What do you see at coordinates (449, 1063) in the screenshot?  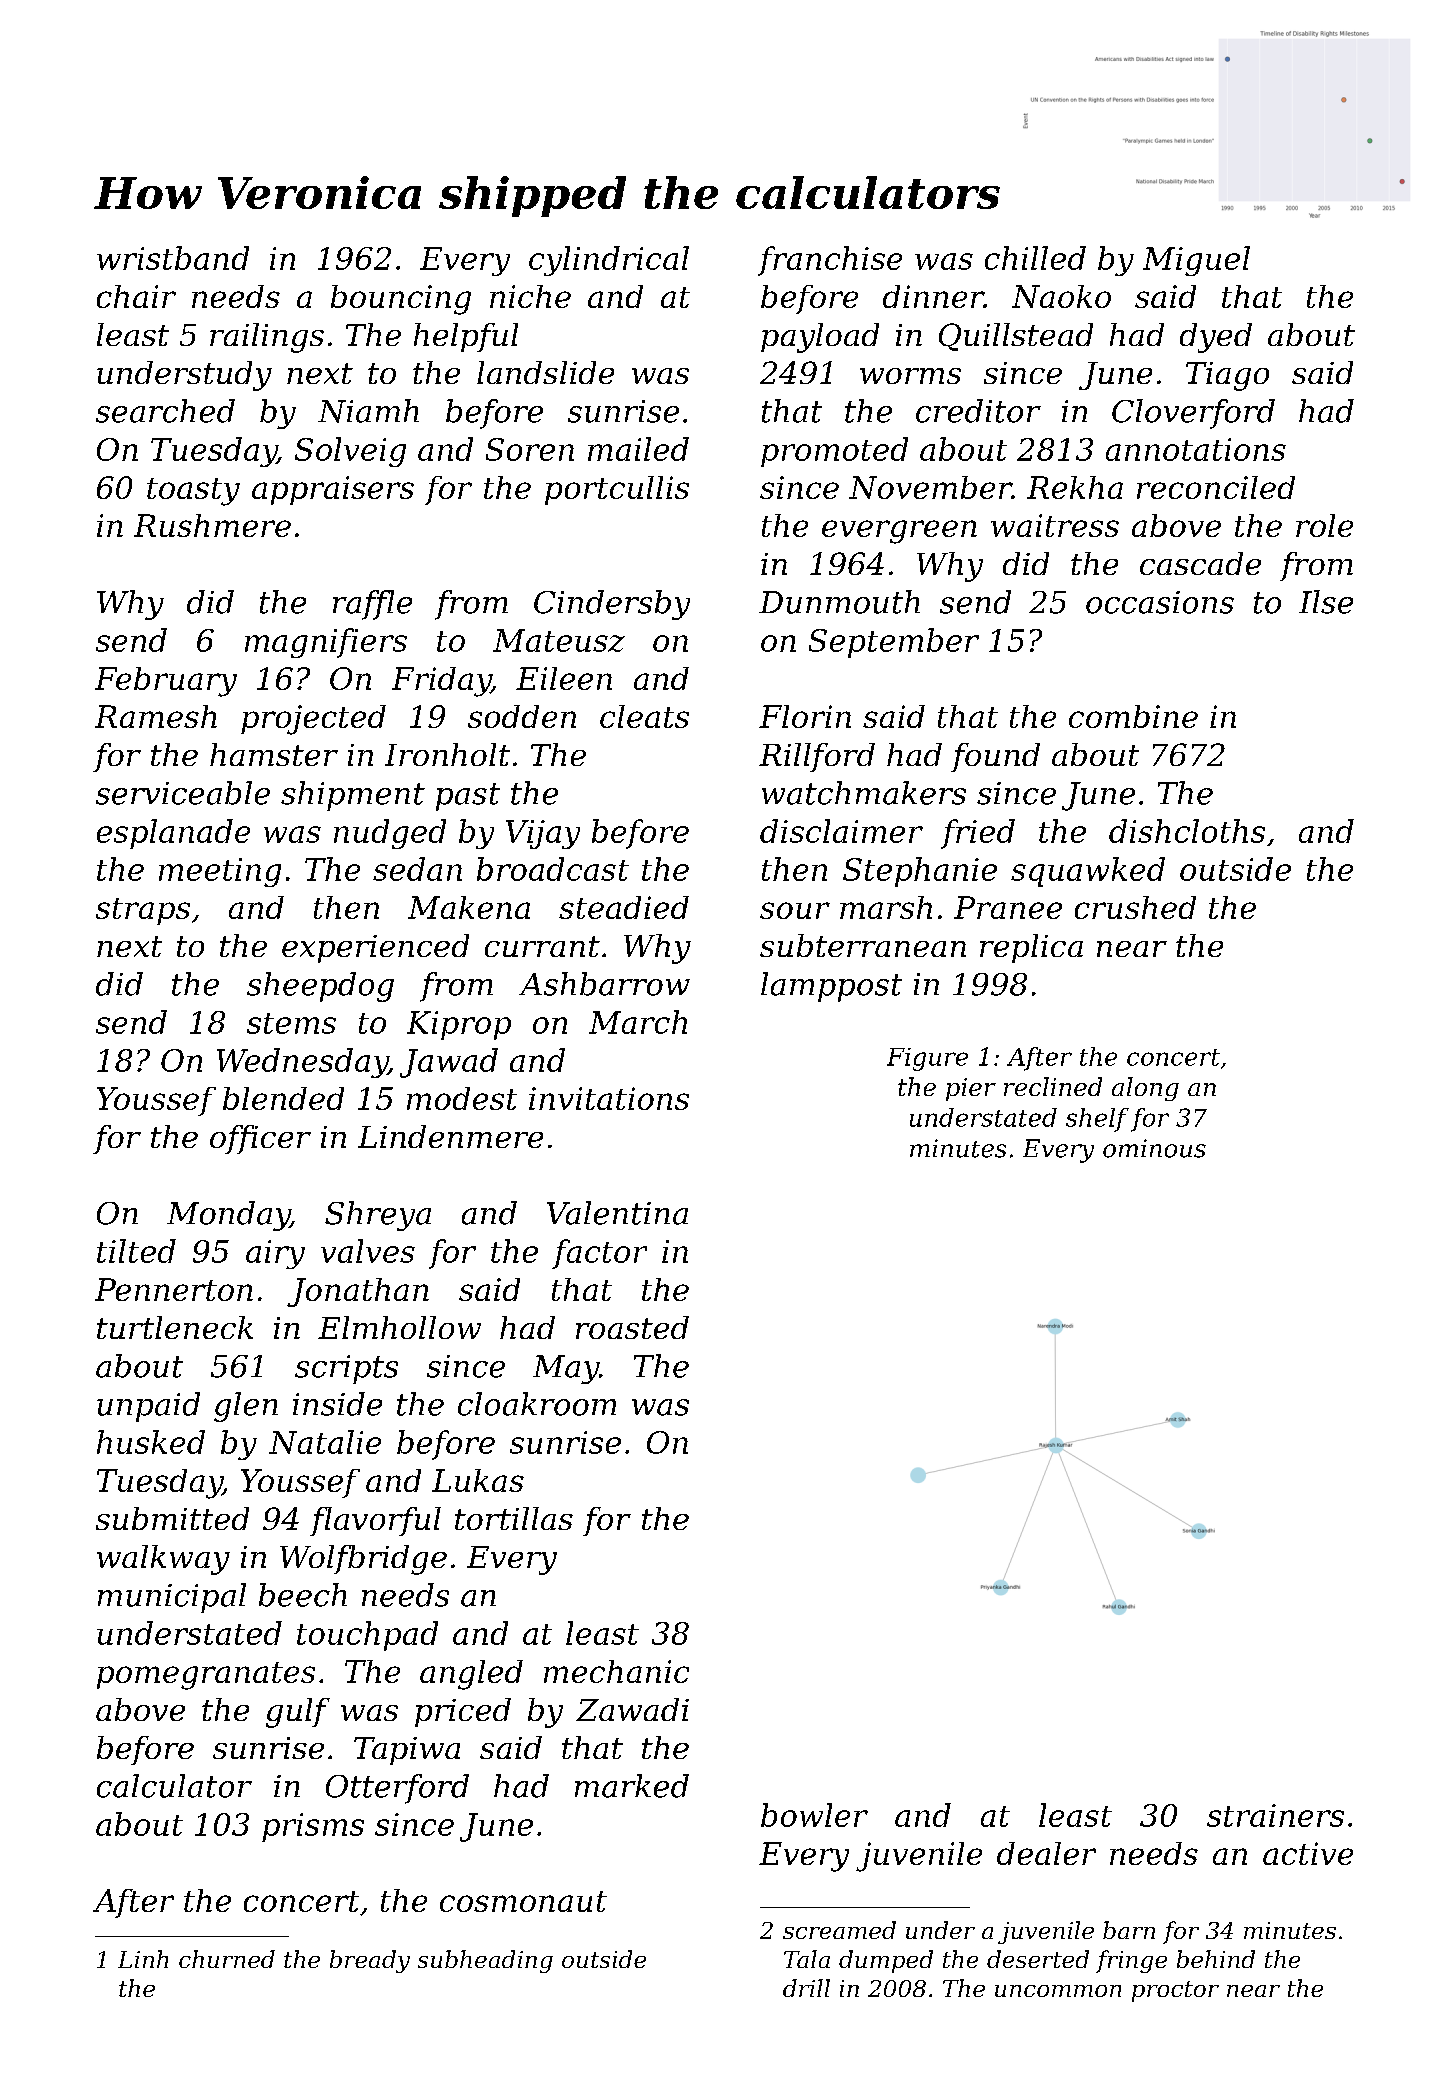 I see `Jawad` at bounding box center [449, 1063].
